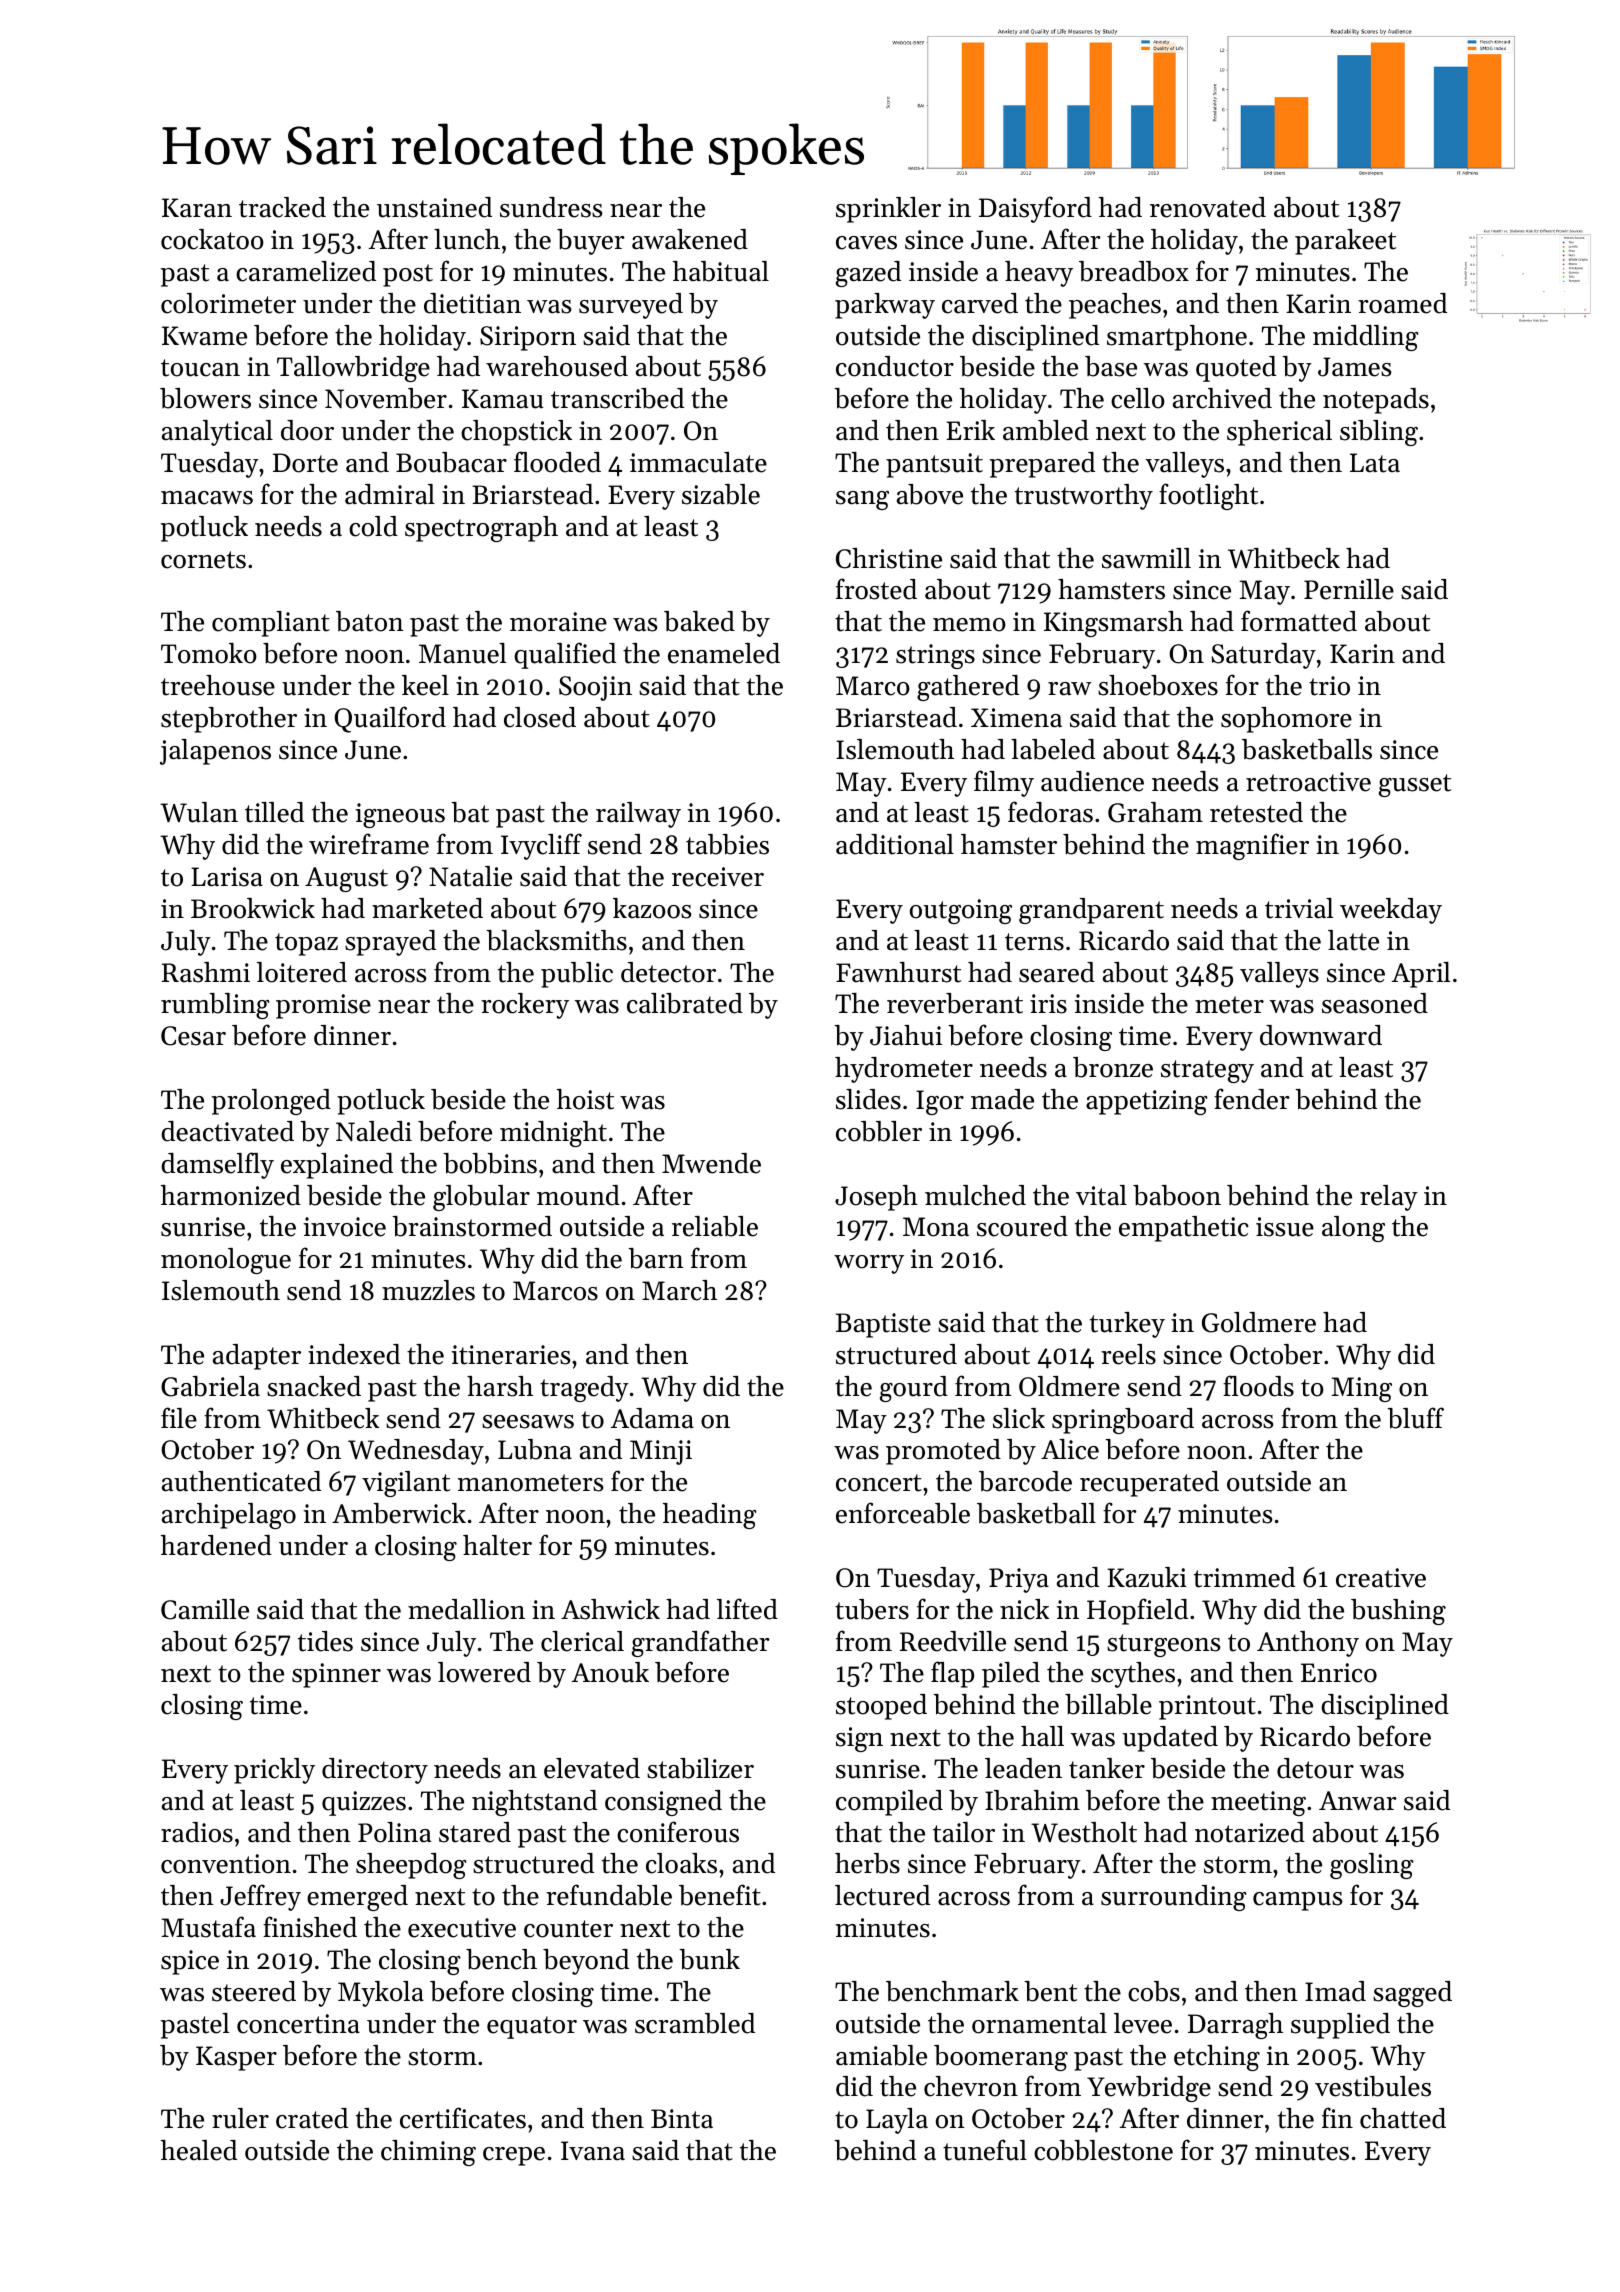  I want to click on filmy, so click(1004, 783).
